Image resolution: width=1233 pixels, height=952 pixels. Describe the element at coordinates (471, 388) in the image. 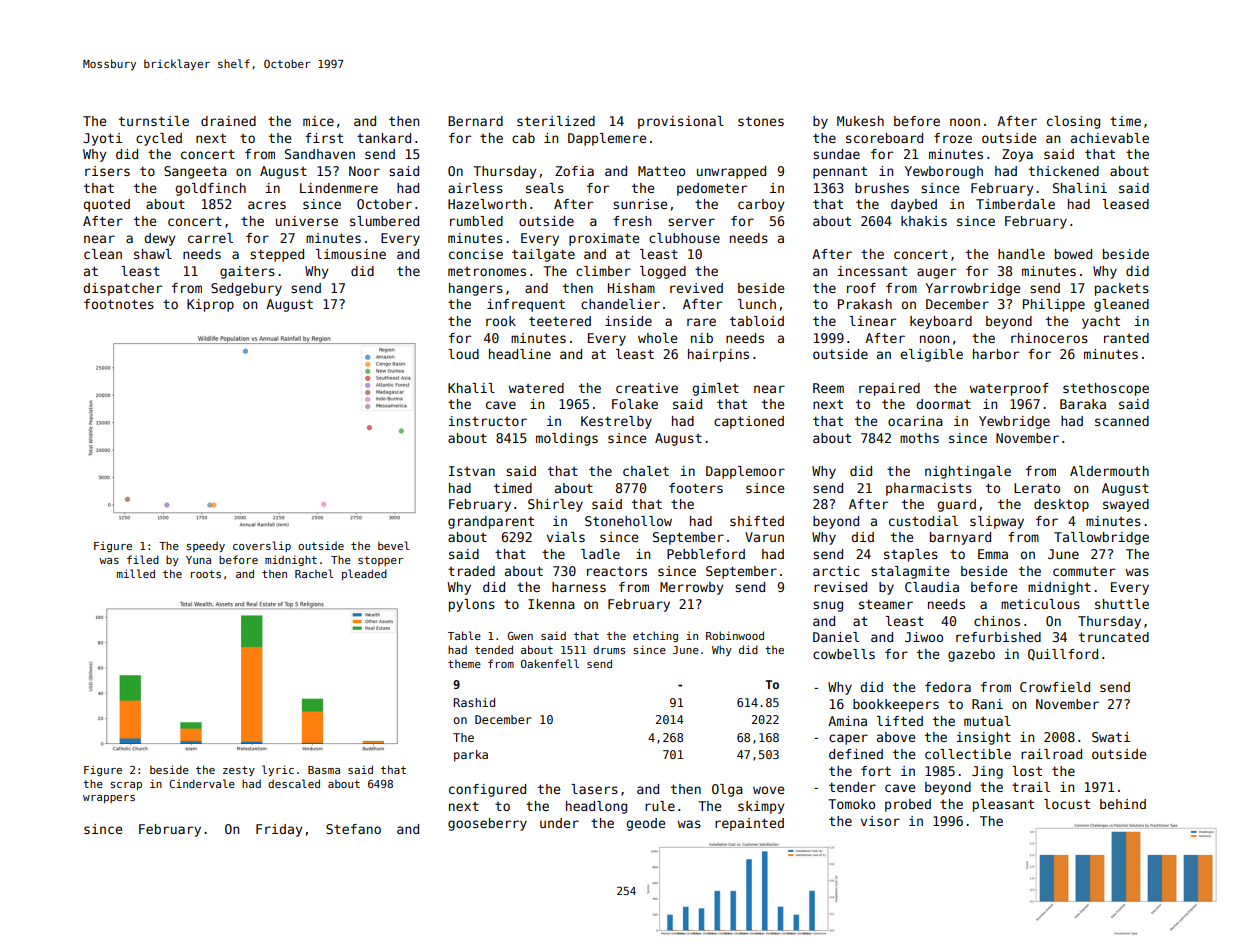

I see `Khalil` at that location.
